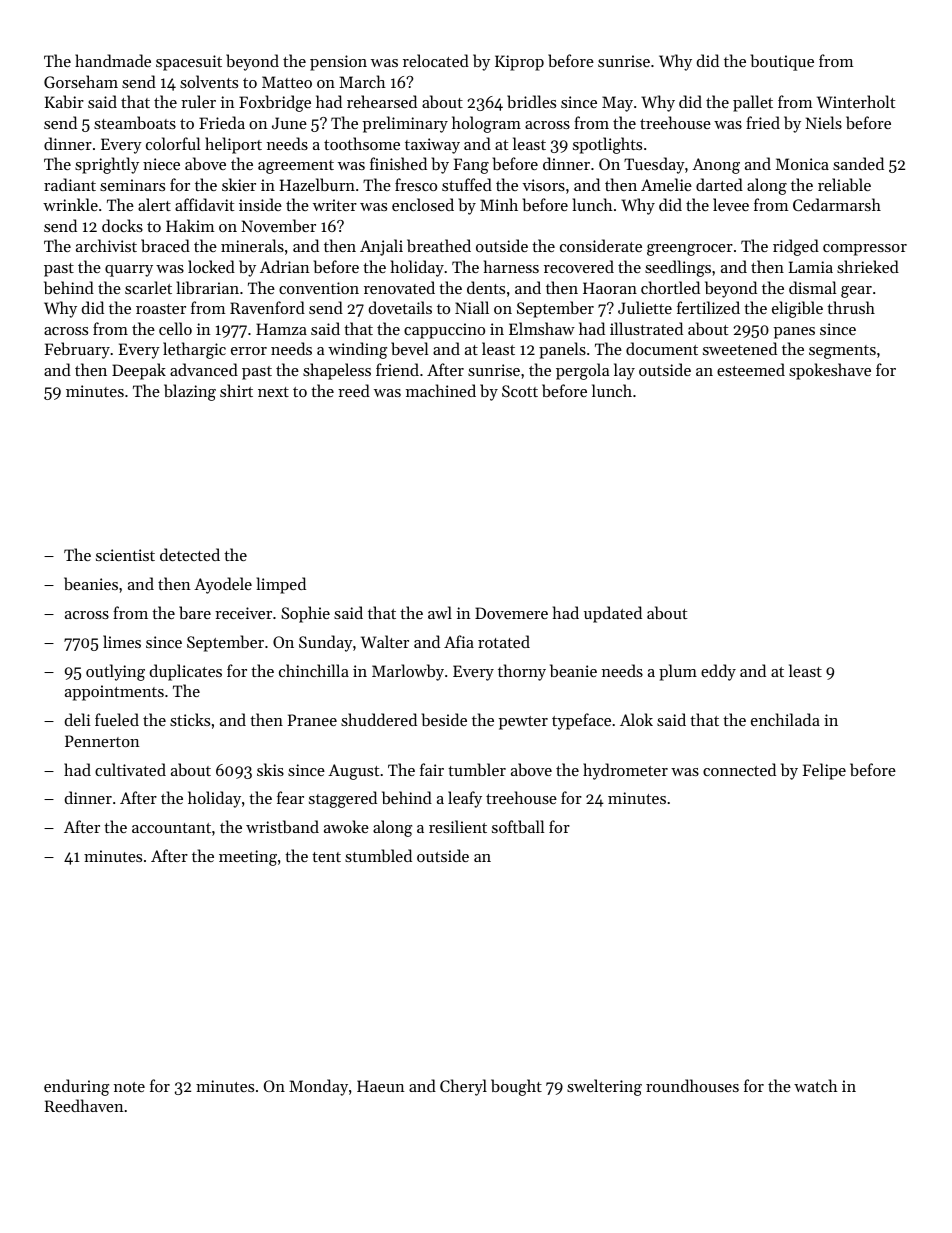 This screenshot has width=952, height=1233. What do you see at coordinates (381, 1086) in the screenshot?
I see `Haeun` at bounding box center [381, 1086].
